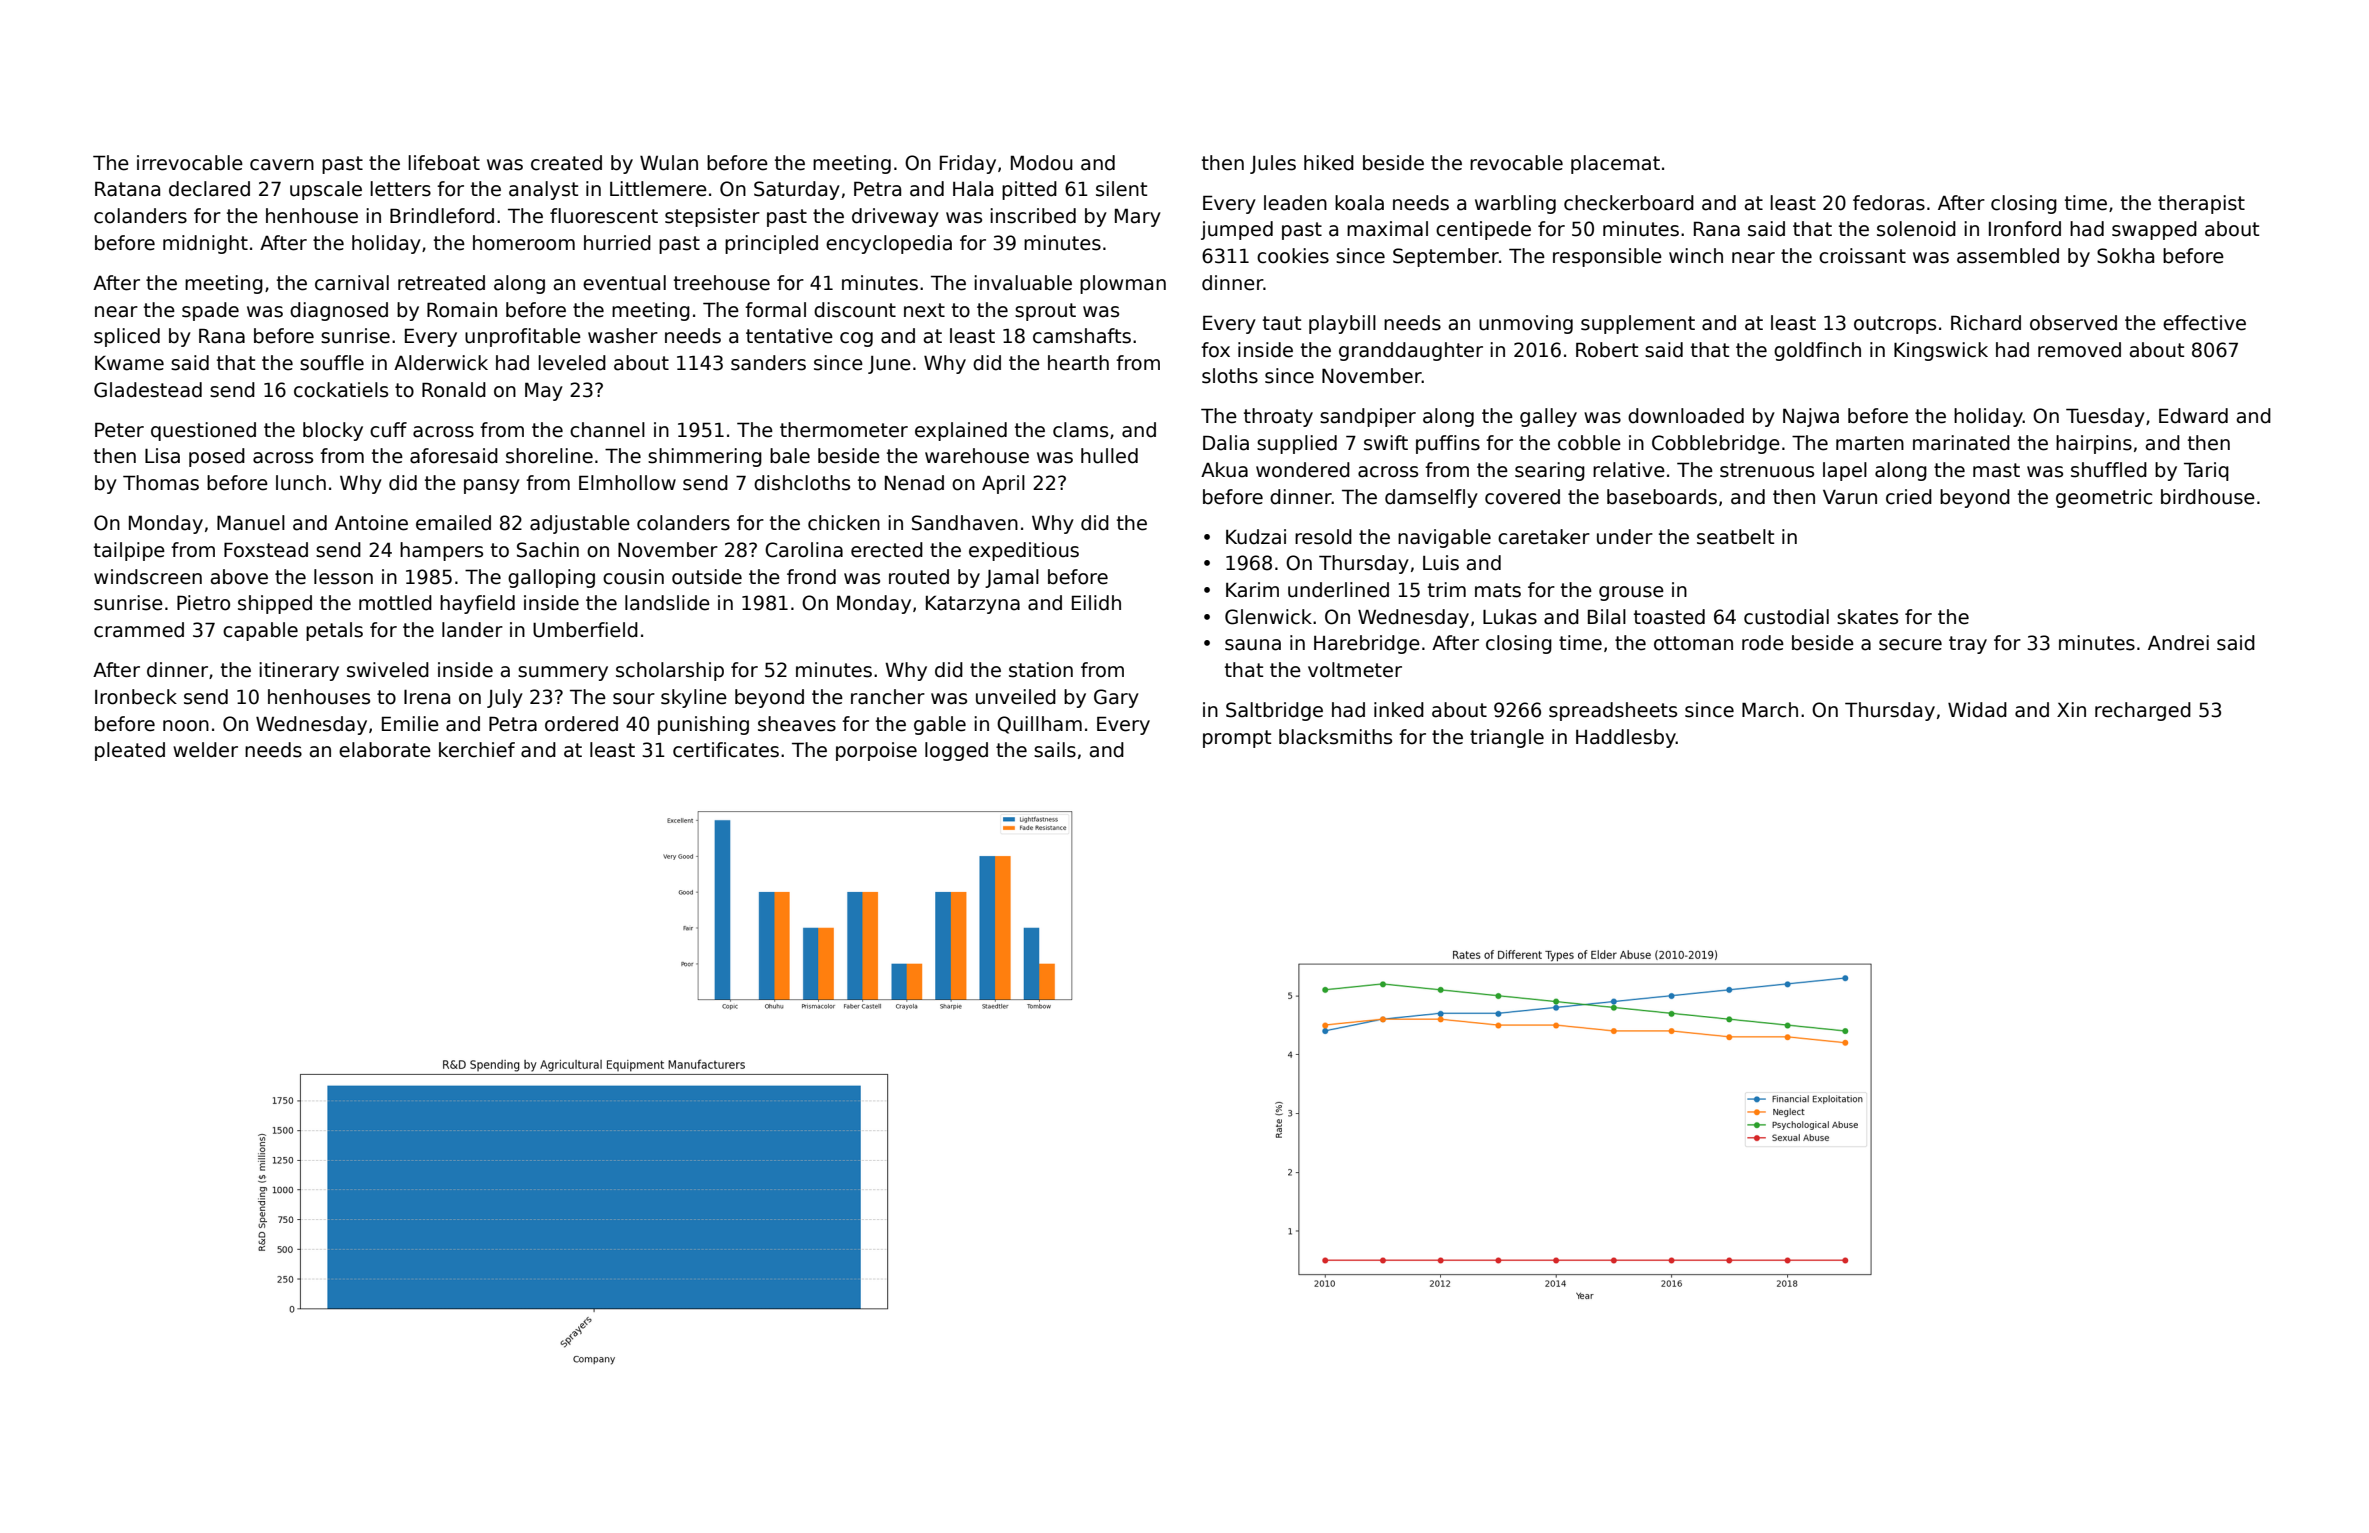 The width and height of the screenshot is (2369, 1533). Describe the element at coordinates (1615, 164) in the screenshot. I see `placemat` at that location.
